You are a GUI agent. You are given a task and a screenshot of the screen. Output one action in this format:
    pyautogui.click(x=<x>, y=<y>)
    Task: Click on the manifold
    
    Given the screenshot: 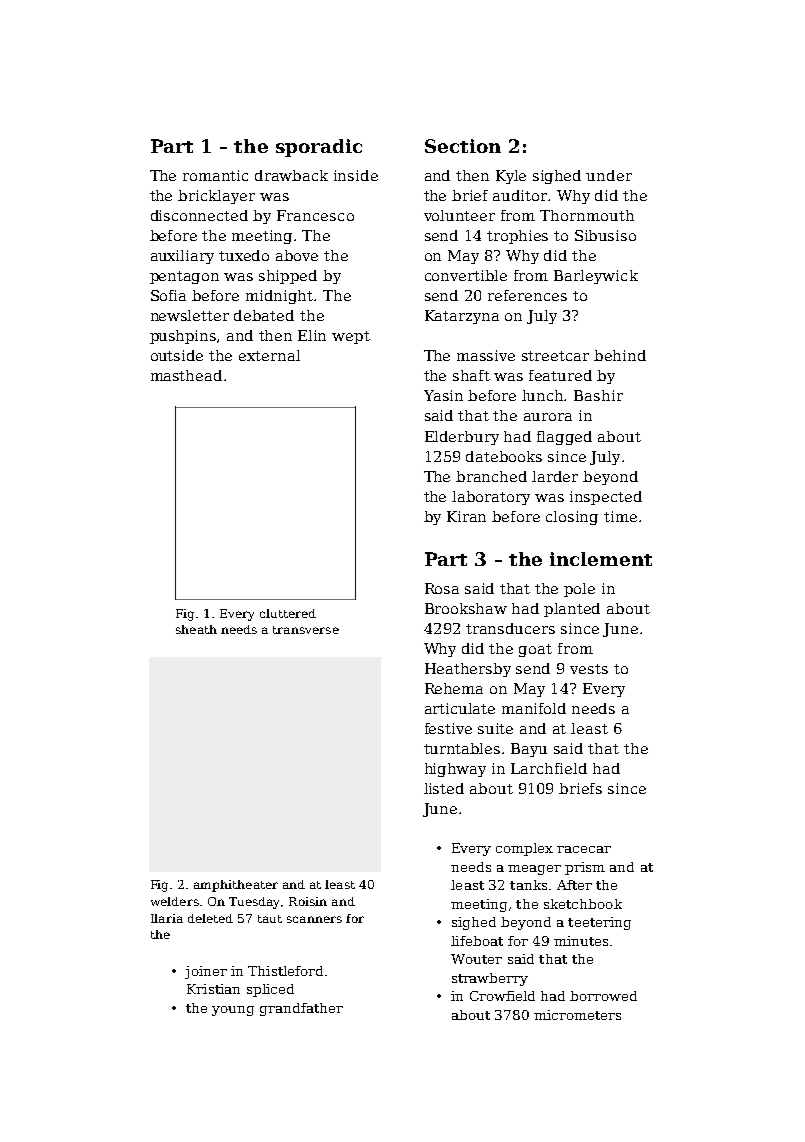 What is the action you would take?
    pyautogui.click(x=534, y=708)
